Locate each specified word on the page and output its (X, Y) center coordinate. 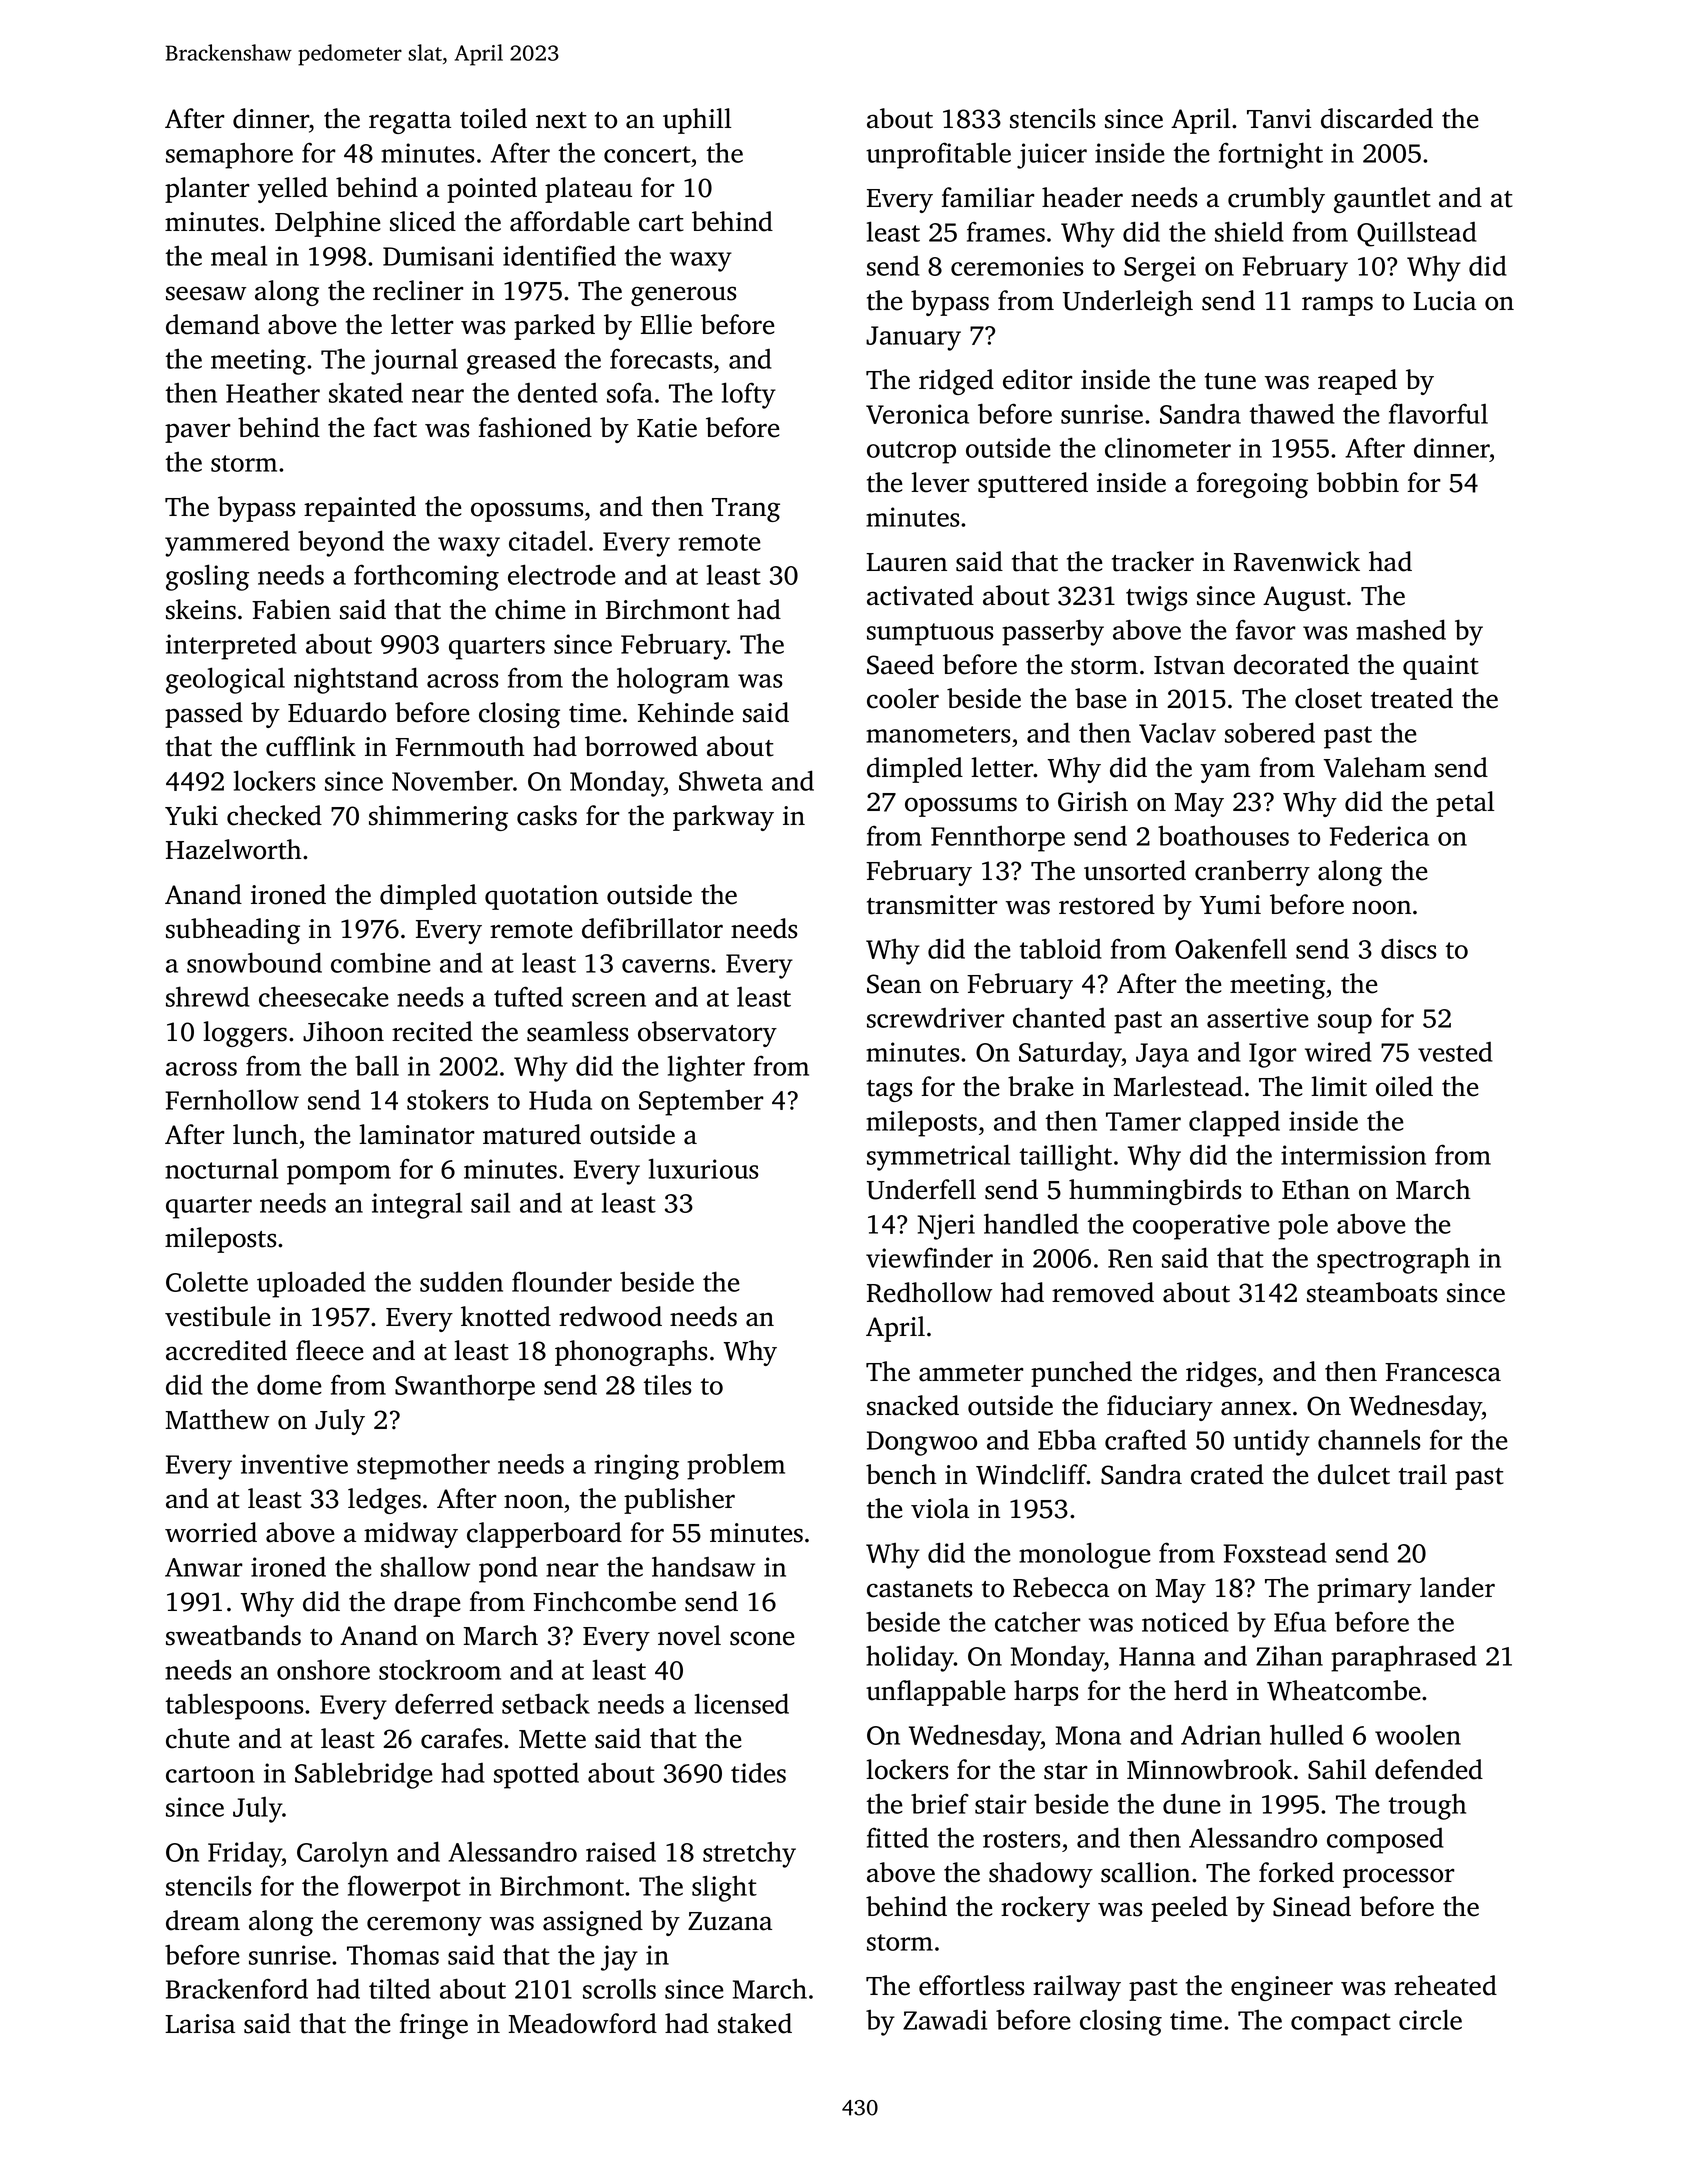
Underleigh (1128, 303)
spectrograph (1393, 1260)
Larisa (200, 2024)
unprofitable (938, 155)
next (561, 120)
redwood (610, 1316)
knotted (506, 1316)
